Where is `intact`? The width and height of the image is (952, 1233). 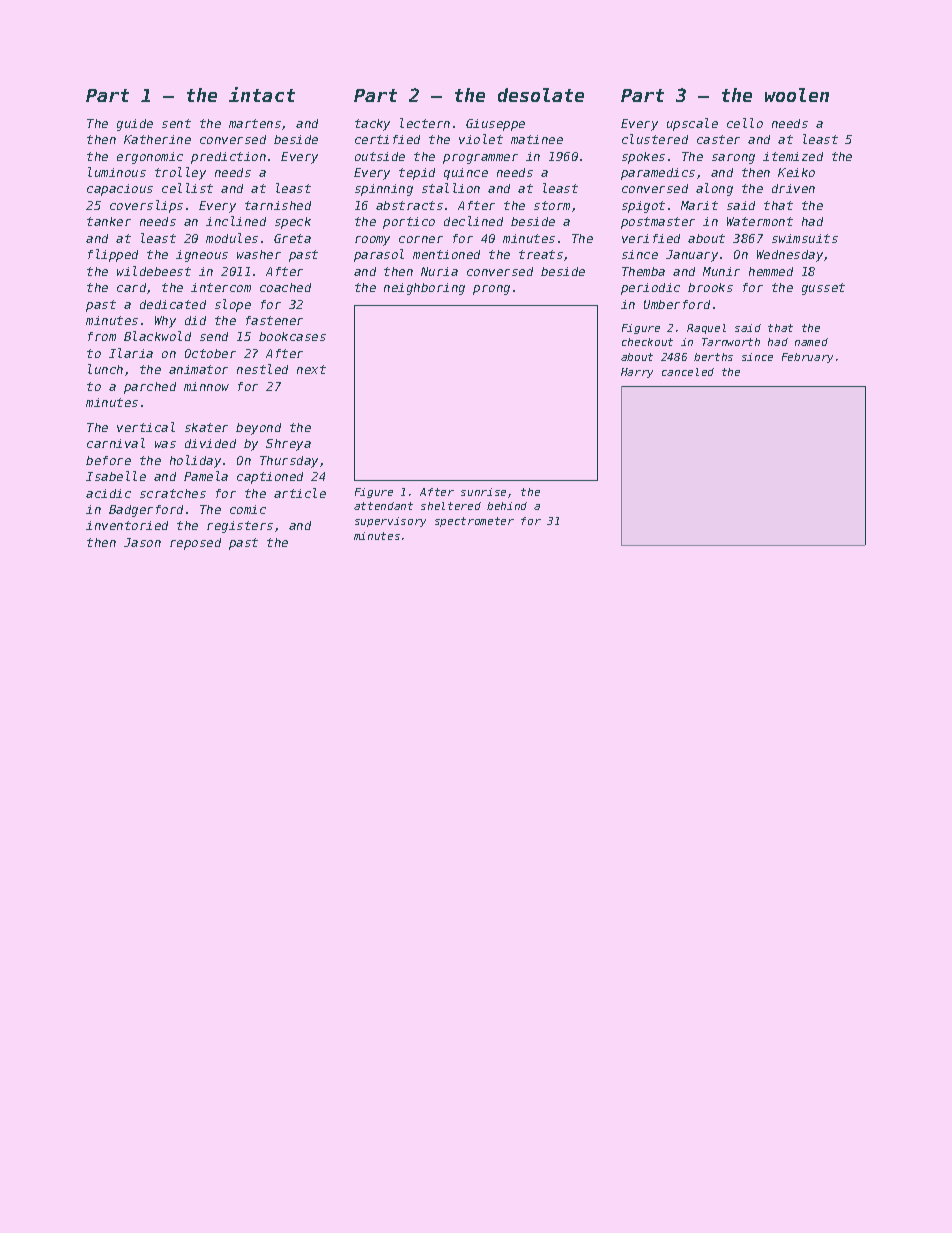 intact is located at coordinates (262, 94).
